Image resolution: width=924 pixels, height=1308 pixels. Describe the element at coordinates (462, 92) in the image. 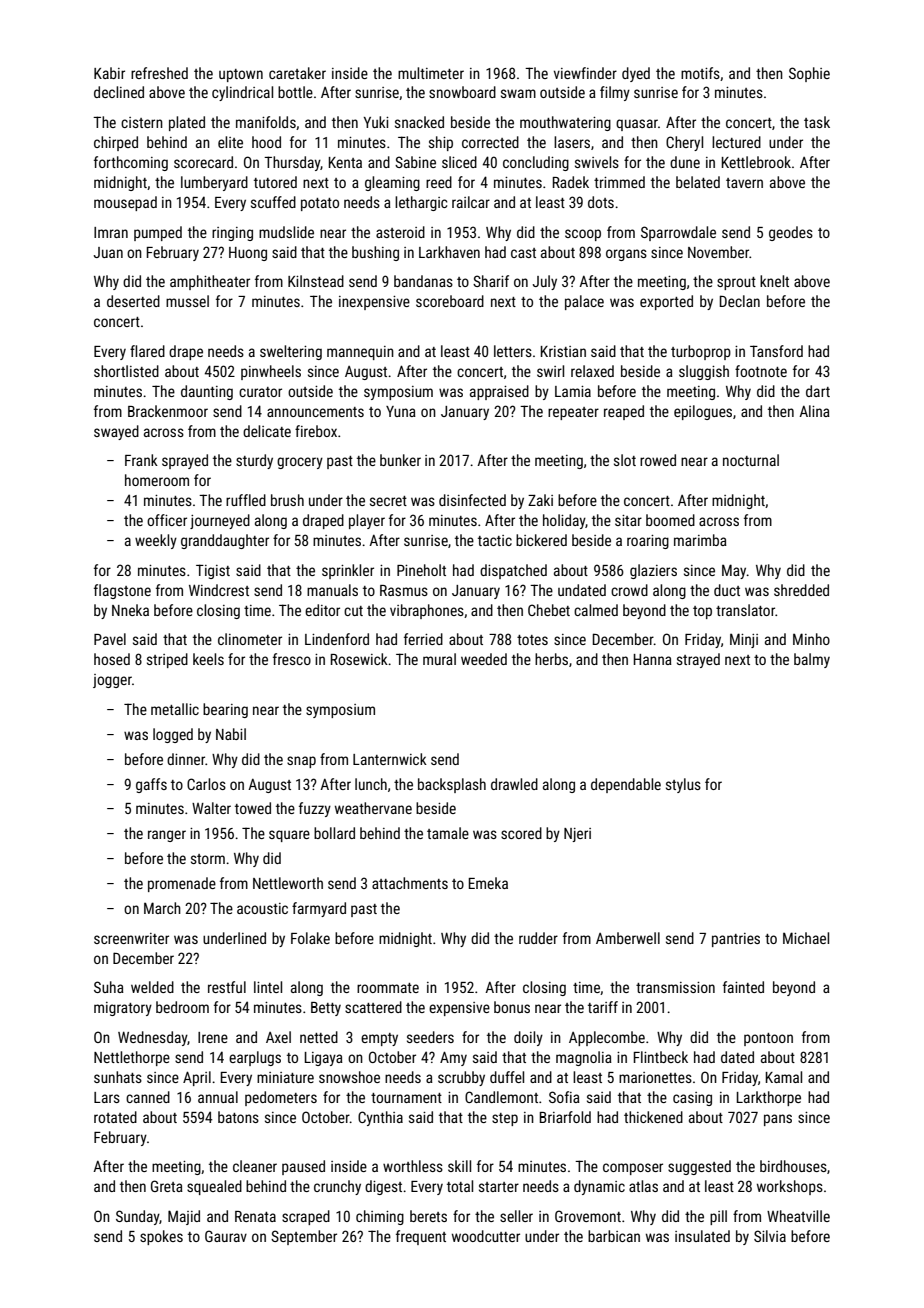

I see `snowboard` at that location.
